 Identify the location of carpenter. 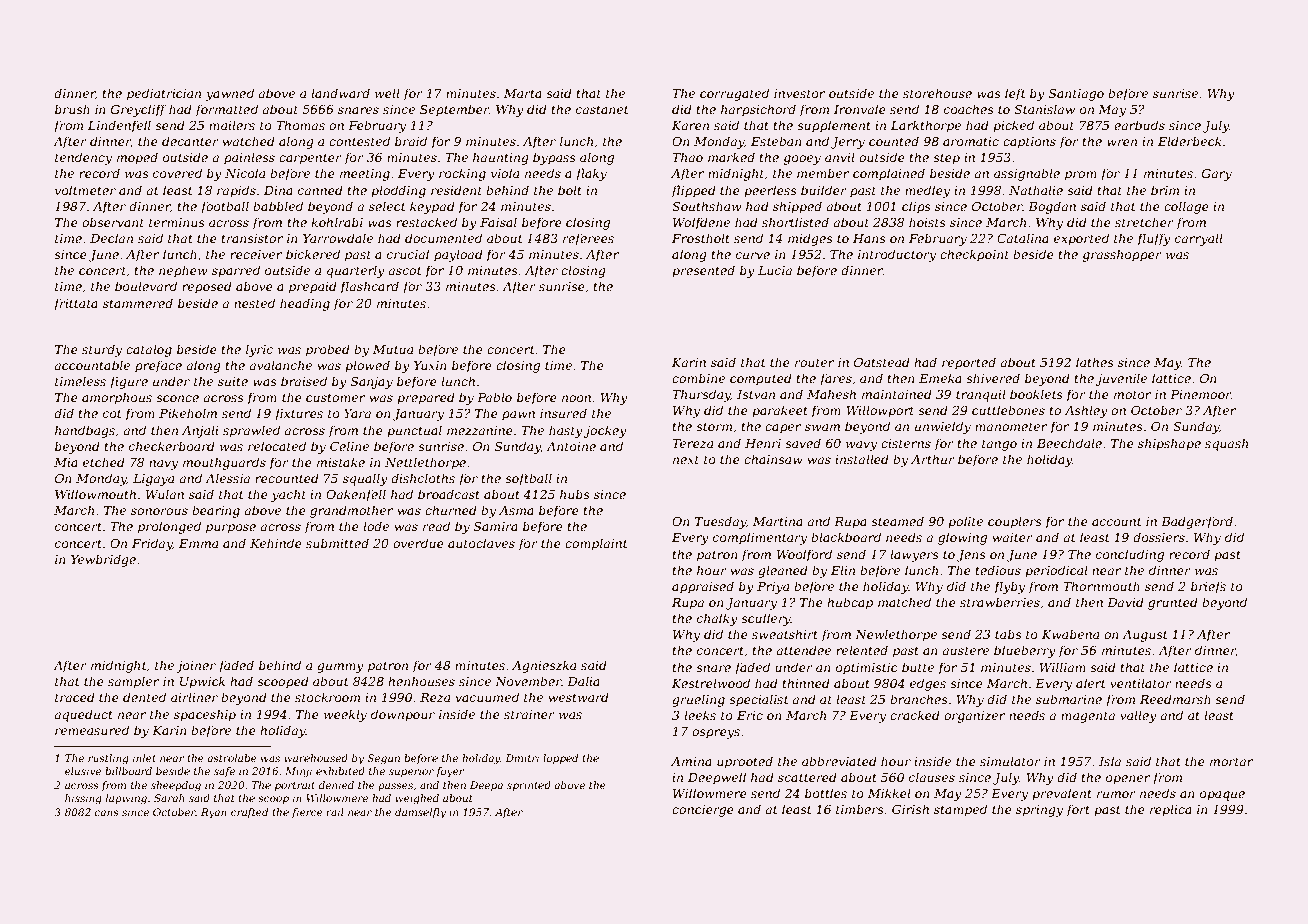
(310, 159).
